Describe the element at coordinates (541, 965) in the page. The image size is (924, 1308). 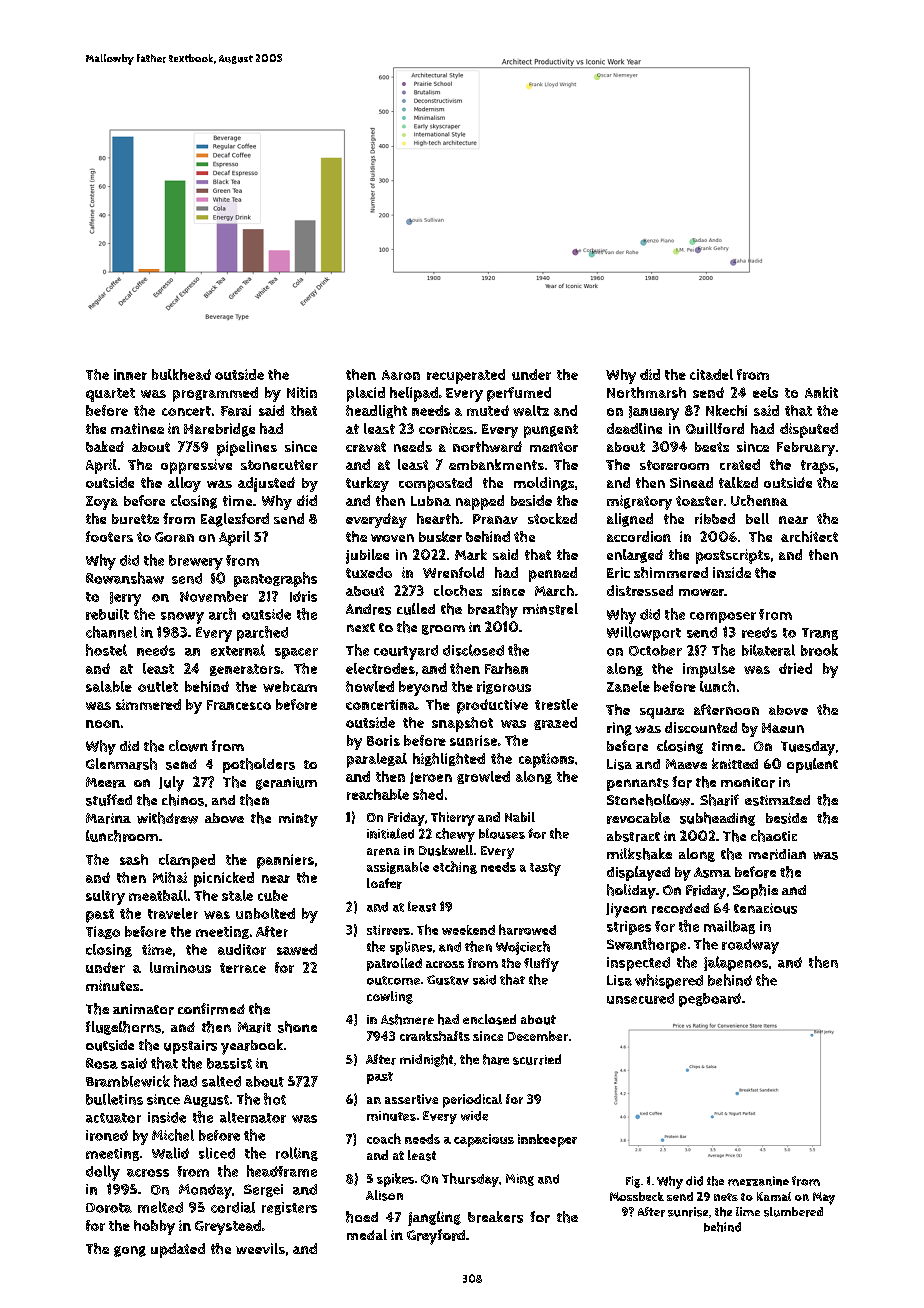
I see `fluffy` at that location.
